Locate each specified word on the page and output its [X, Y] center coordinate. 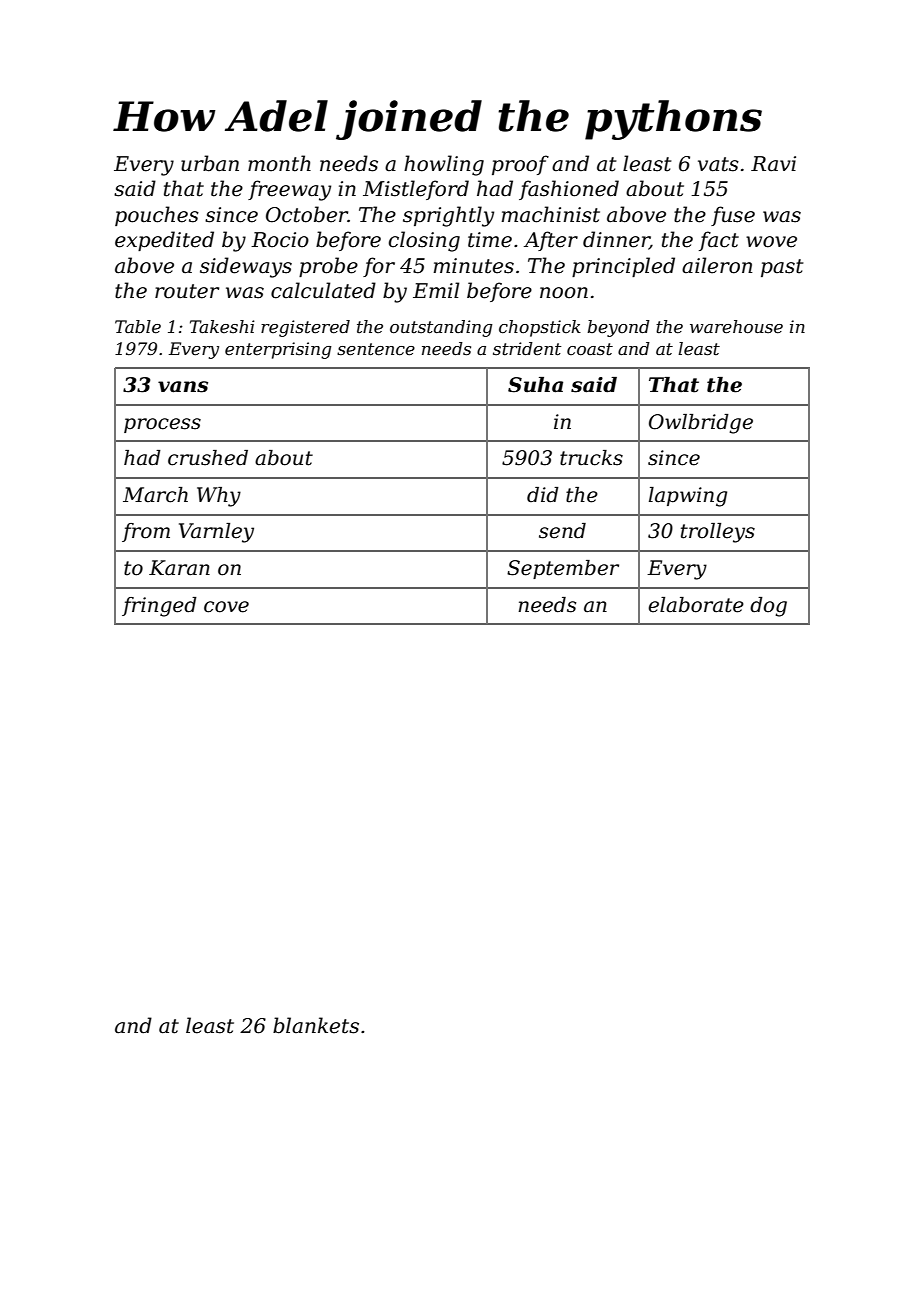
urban [210, 163]
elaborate [696, 605]
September [563, 569]
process [162, 425]
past [782, 268]
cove [226, 607]
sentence [376, 349]
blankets [316, 1025]
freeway [289, 190]
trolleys [718, 533]
